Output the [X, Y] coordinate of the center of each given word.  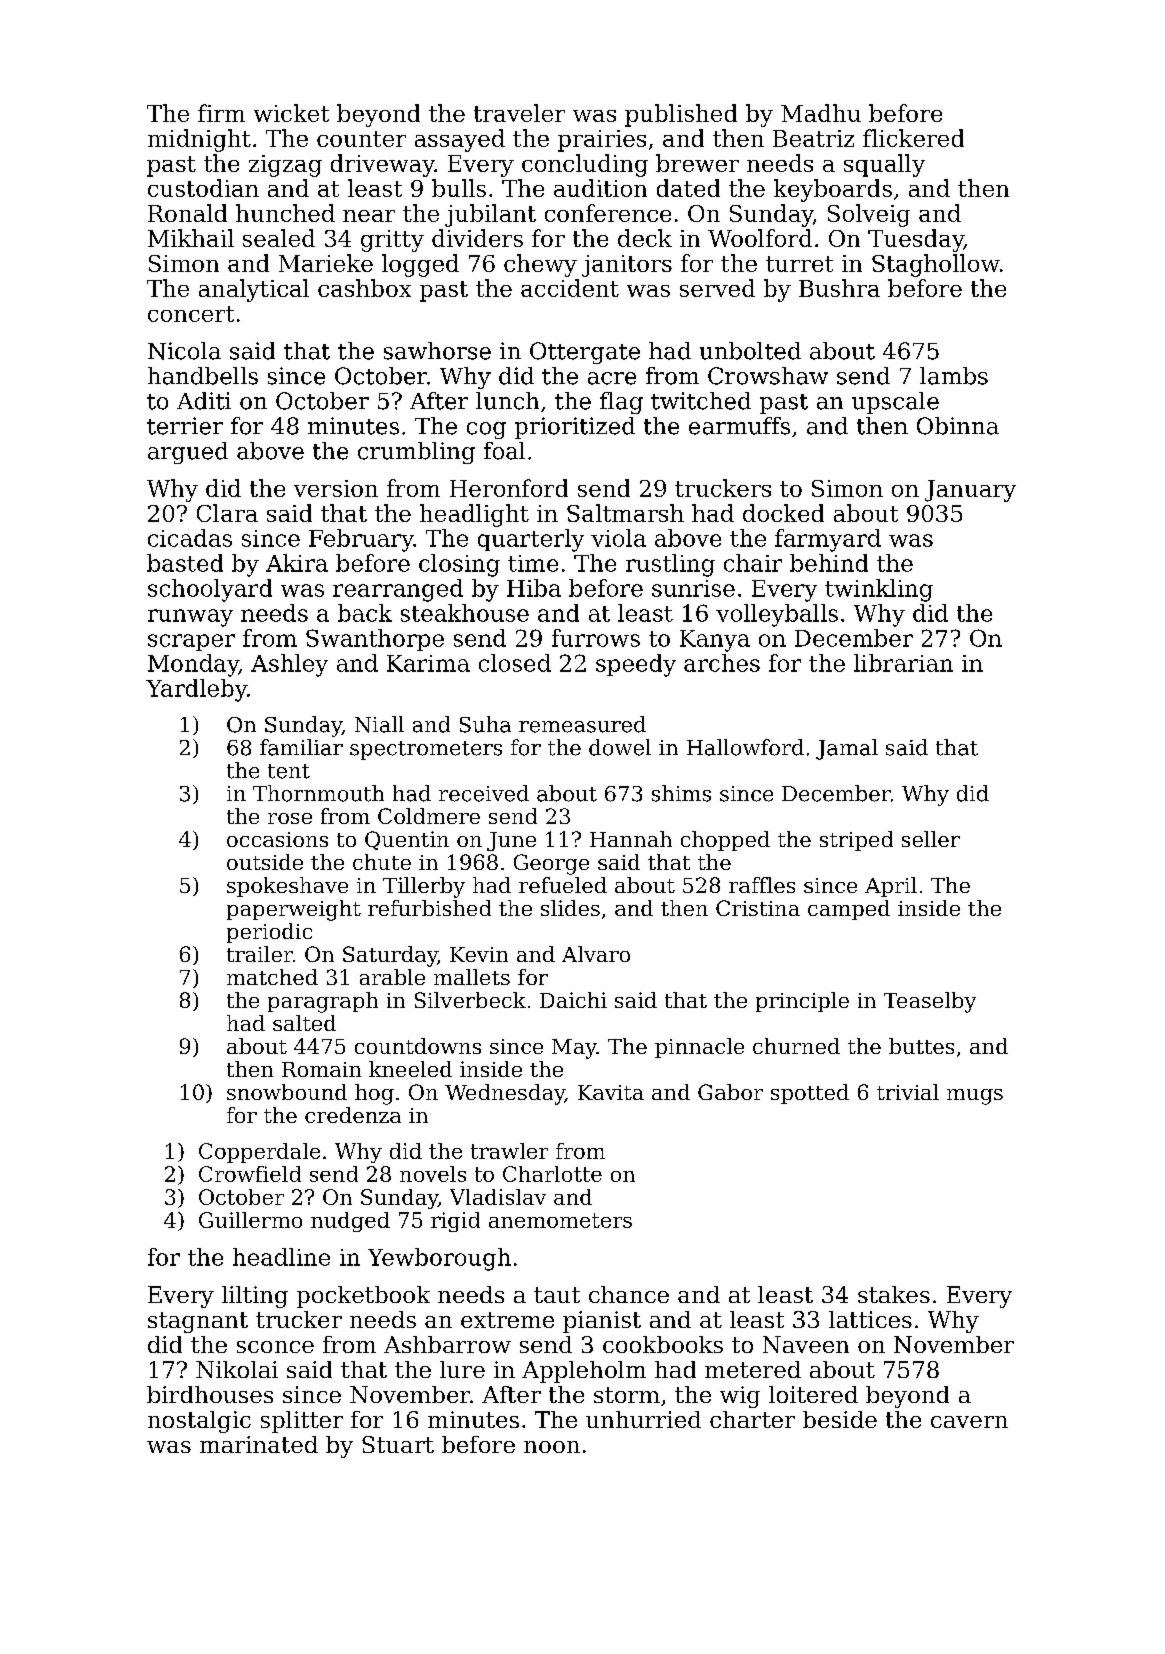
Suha [485, 724]
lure [462, 1369]
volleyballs [777, 615]
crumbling [416, 453]
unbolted [750, 351]
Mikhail [191, 238]
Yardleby [196, 690]
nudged [350, 1222]
